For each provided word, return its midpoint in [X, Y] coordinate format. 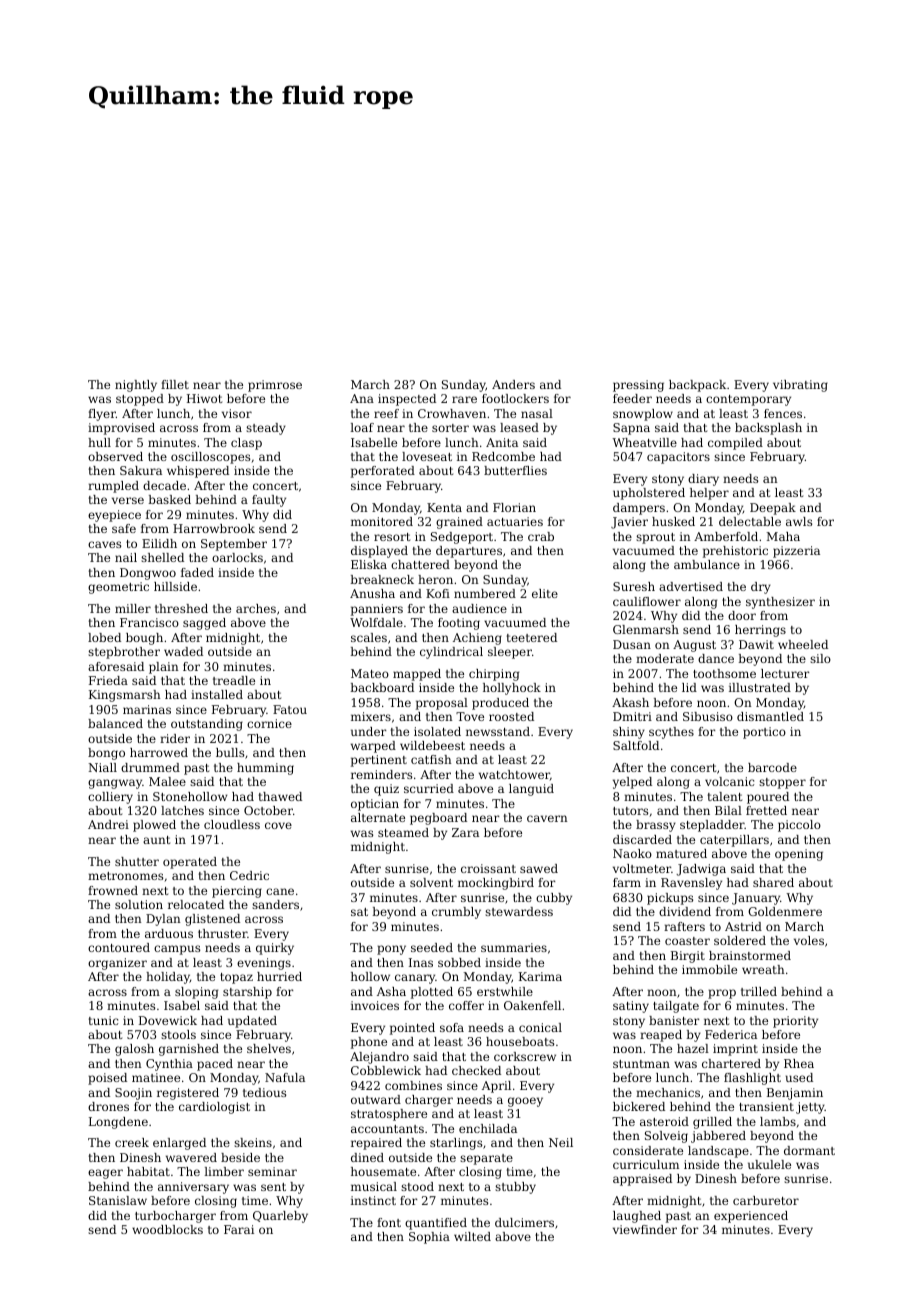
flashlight [752, 1079]
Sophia [429, 1238]
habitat [148, 1171]
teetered [532, 637]
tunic [103, 1020]
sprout [655, 538]
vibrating [800, 386]
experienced [751, 1217]
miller [133, 608]
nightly [136, 386]
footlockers [515, 398]
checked [476, 1070]
